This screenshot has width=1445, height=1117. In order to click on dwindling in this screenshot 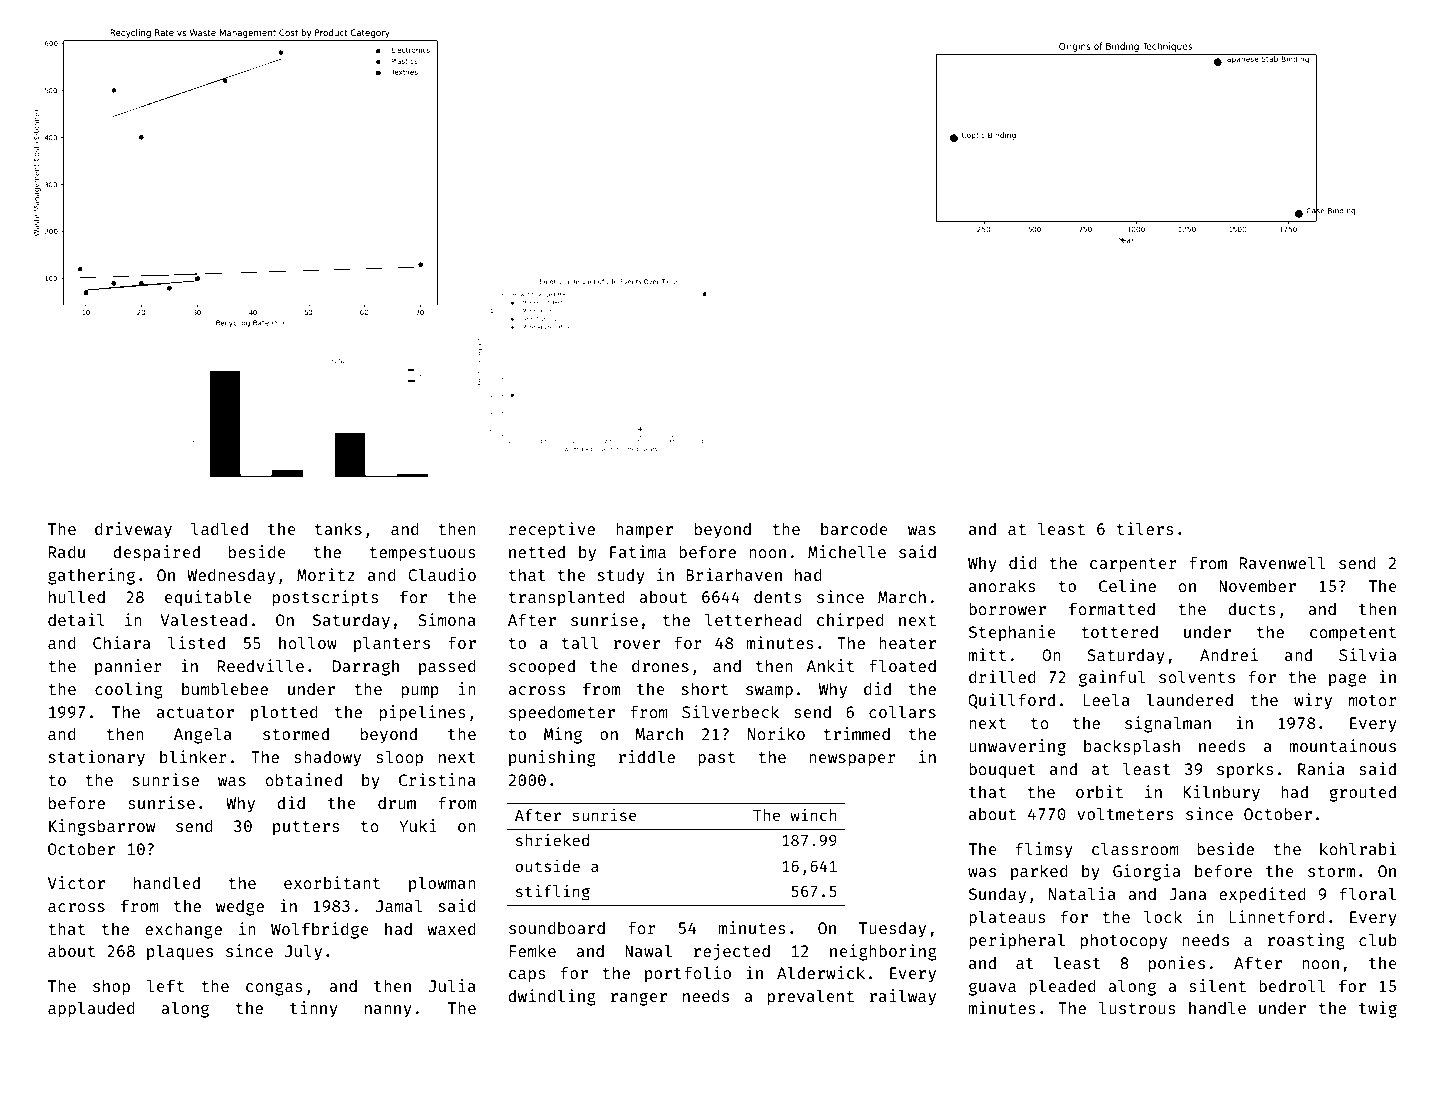, I will do `click(552, 997)`.
